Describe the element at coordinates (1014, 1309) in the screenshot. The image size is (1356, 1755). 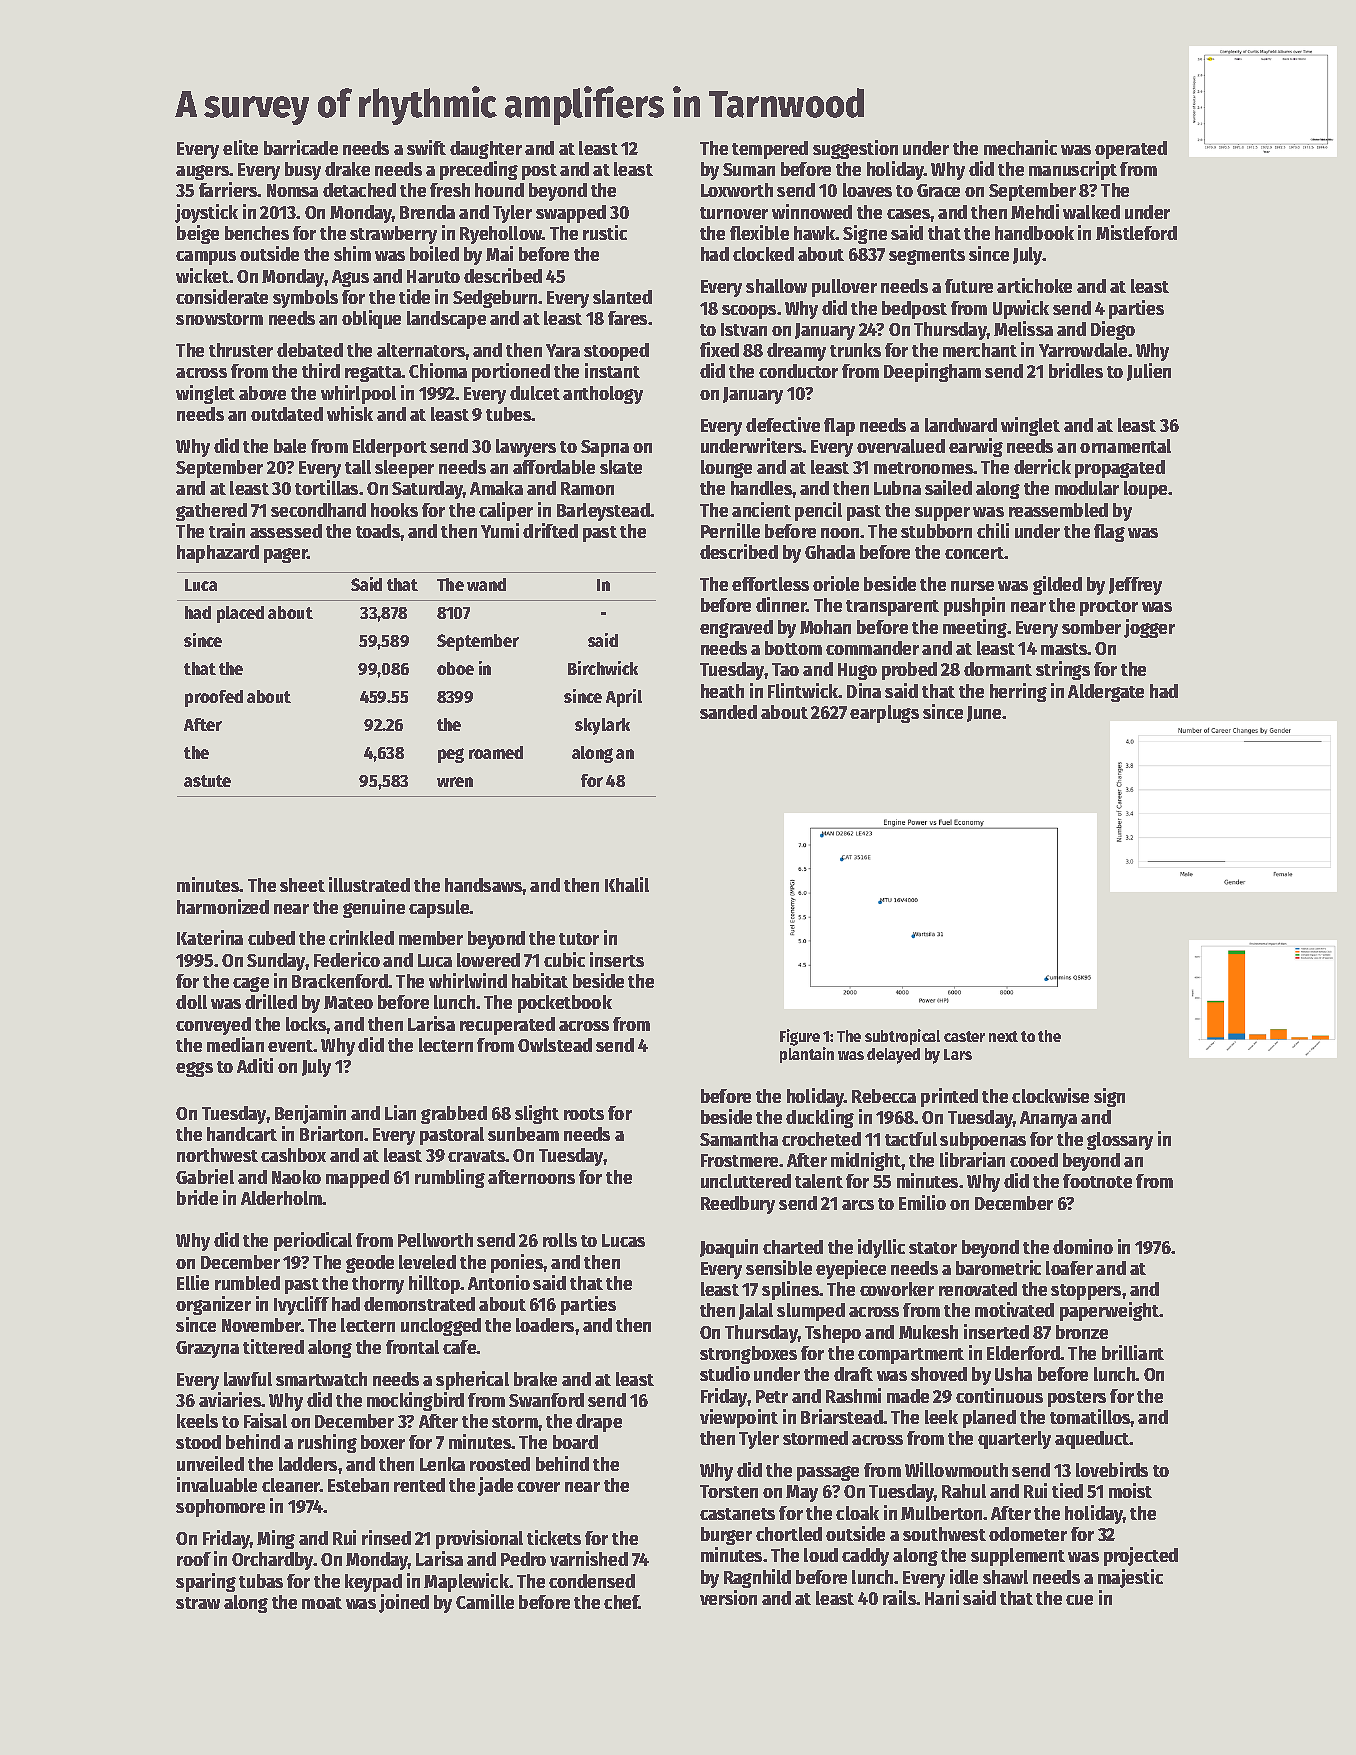
I see `motivated` at that location.
